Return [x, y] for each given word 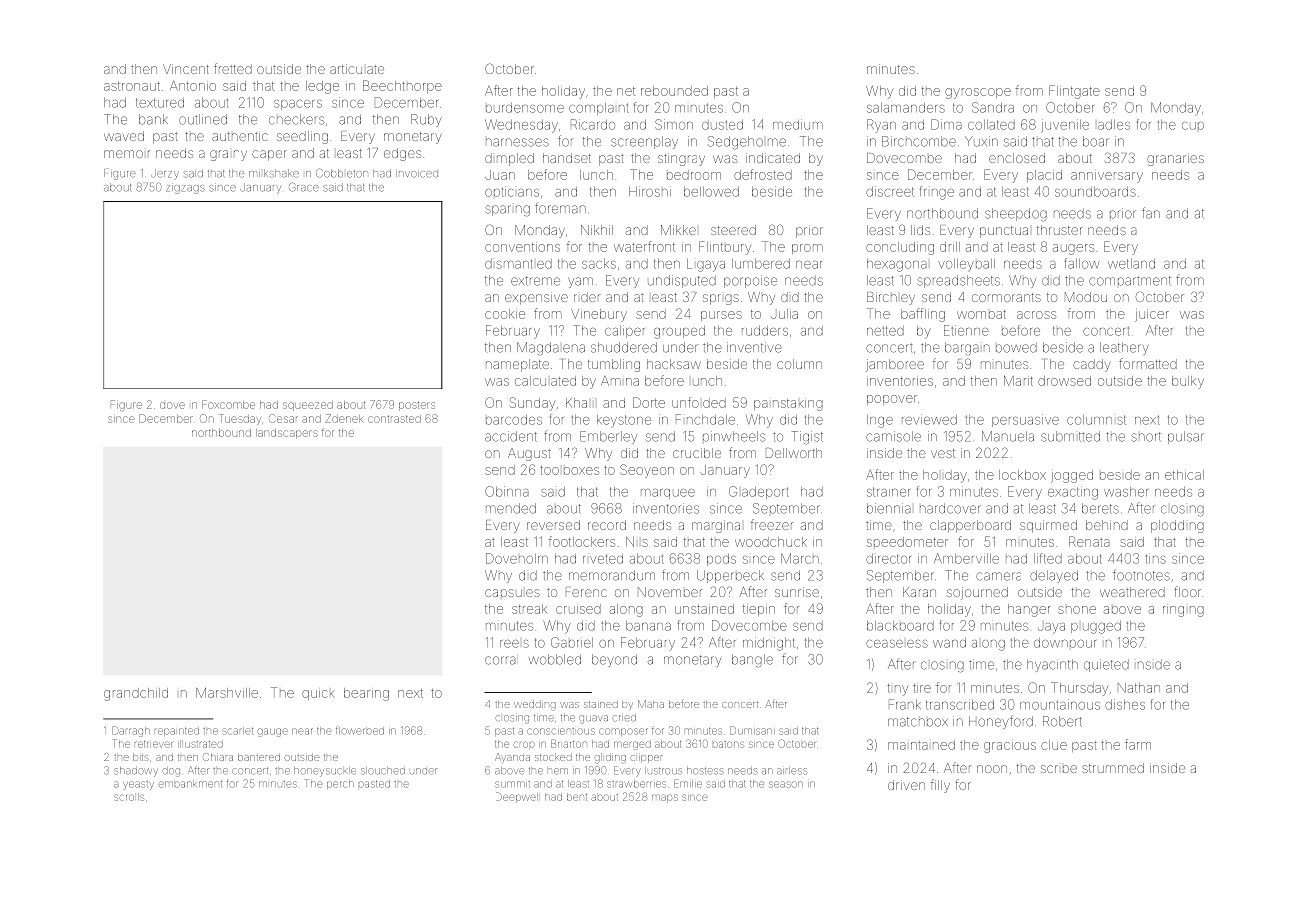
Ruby [426, 120]
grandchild [136, 694]
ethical [1184, 475]
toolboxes [569, 470]
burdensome [525, 108]
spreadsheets [958, 281]
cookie [505, 314]
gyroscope [978, 93]
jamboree [895, 365]
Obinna [507, 491]
